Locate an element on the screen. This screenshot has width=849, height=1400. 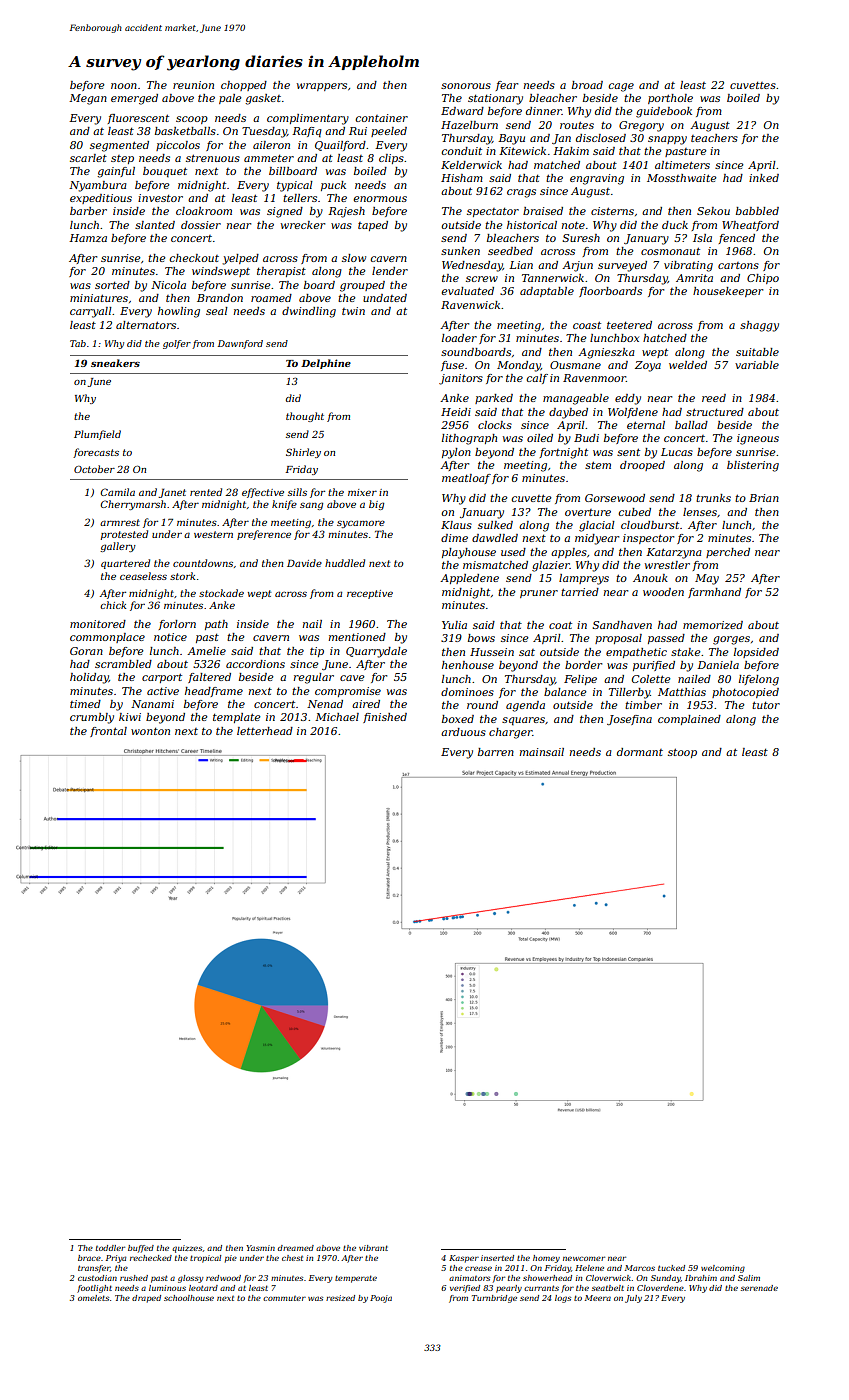
lopsided is located at coordinates (756, 653).
